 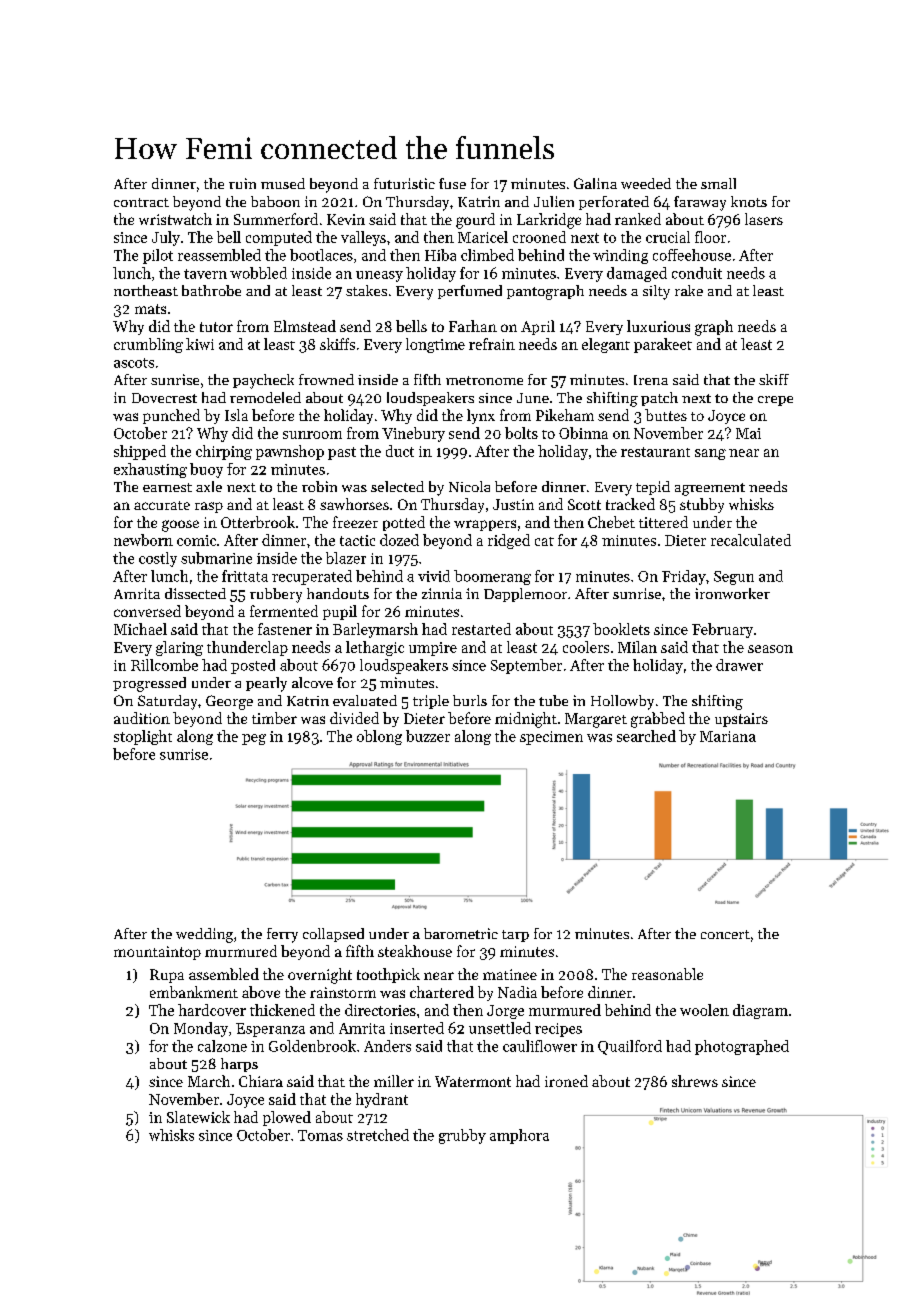 What do you see at coordinates (658, 326) in the screenshot?
I see `luxurious` at bounding box center [658, 326].
